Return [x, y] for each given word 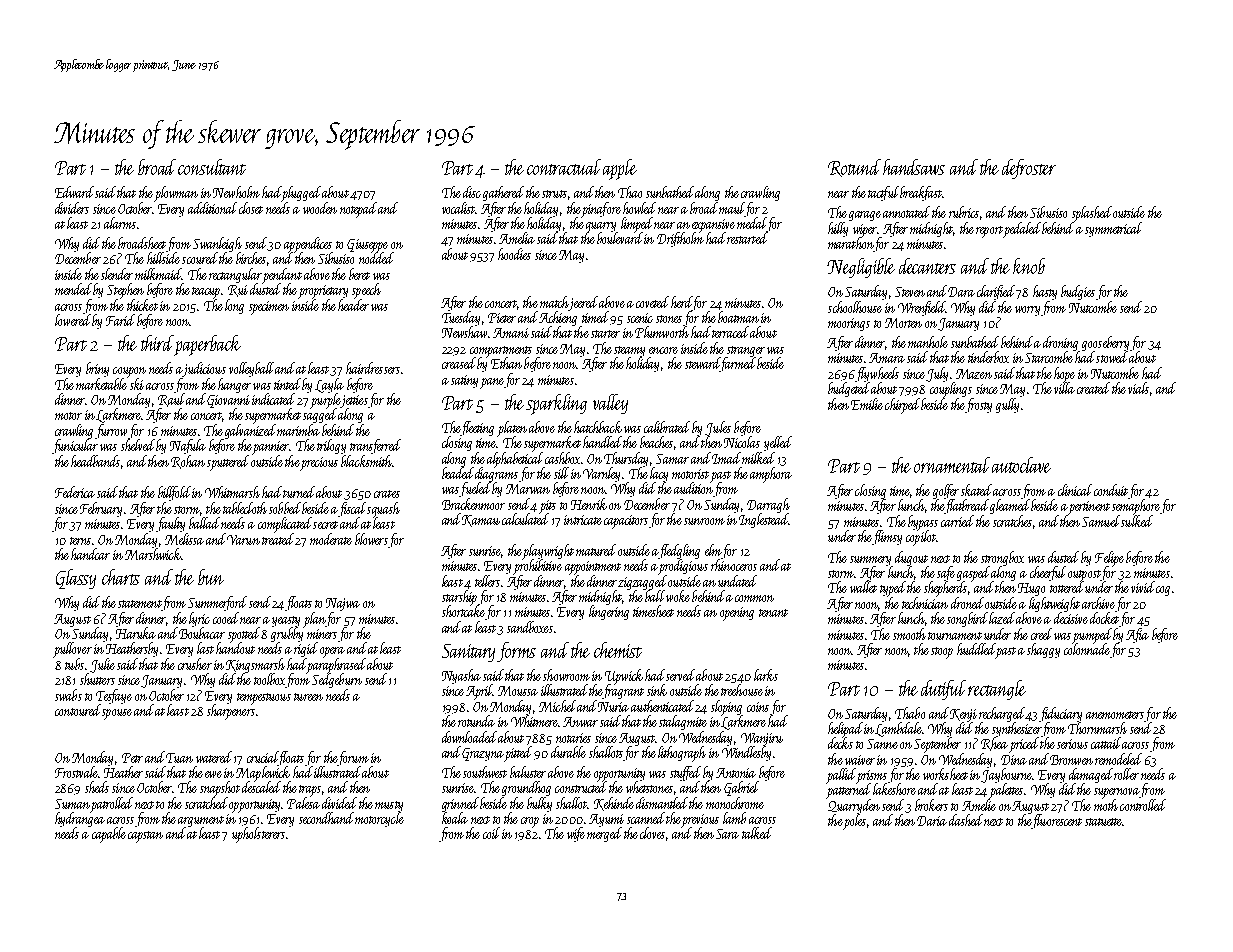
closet [251, 208]
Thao [630, 192]
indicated [273, 399]
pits [548, 506]
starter [605, 334]
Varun [243, 540]
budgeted [849, 389]
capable [109, 835]
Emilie [867, 404]
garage [865, 216]
